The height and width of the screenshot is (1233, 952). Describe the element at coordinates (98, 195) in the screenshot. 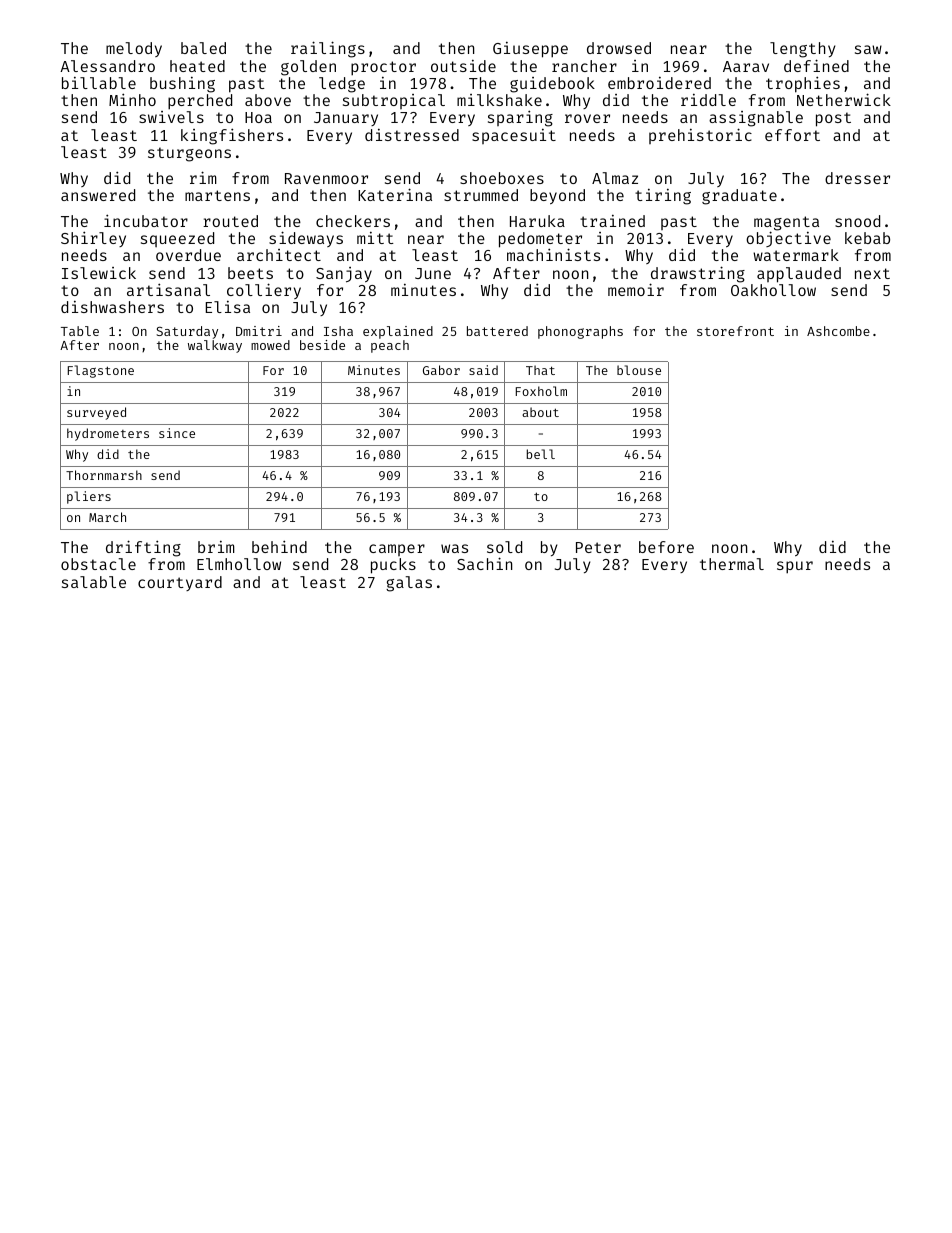

I see `answered` at that location.
